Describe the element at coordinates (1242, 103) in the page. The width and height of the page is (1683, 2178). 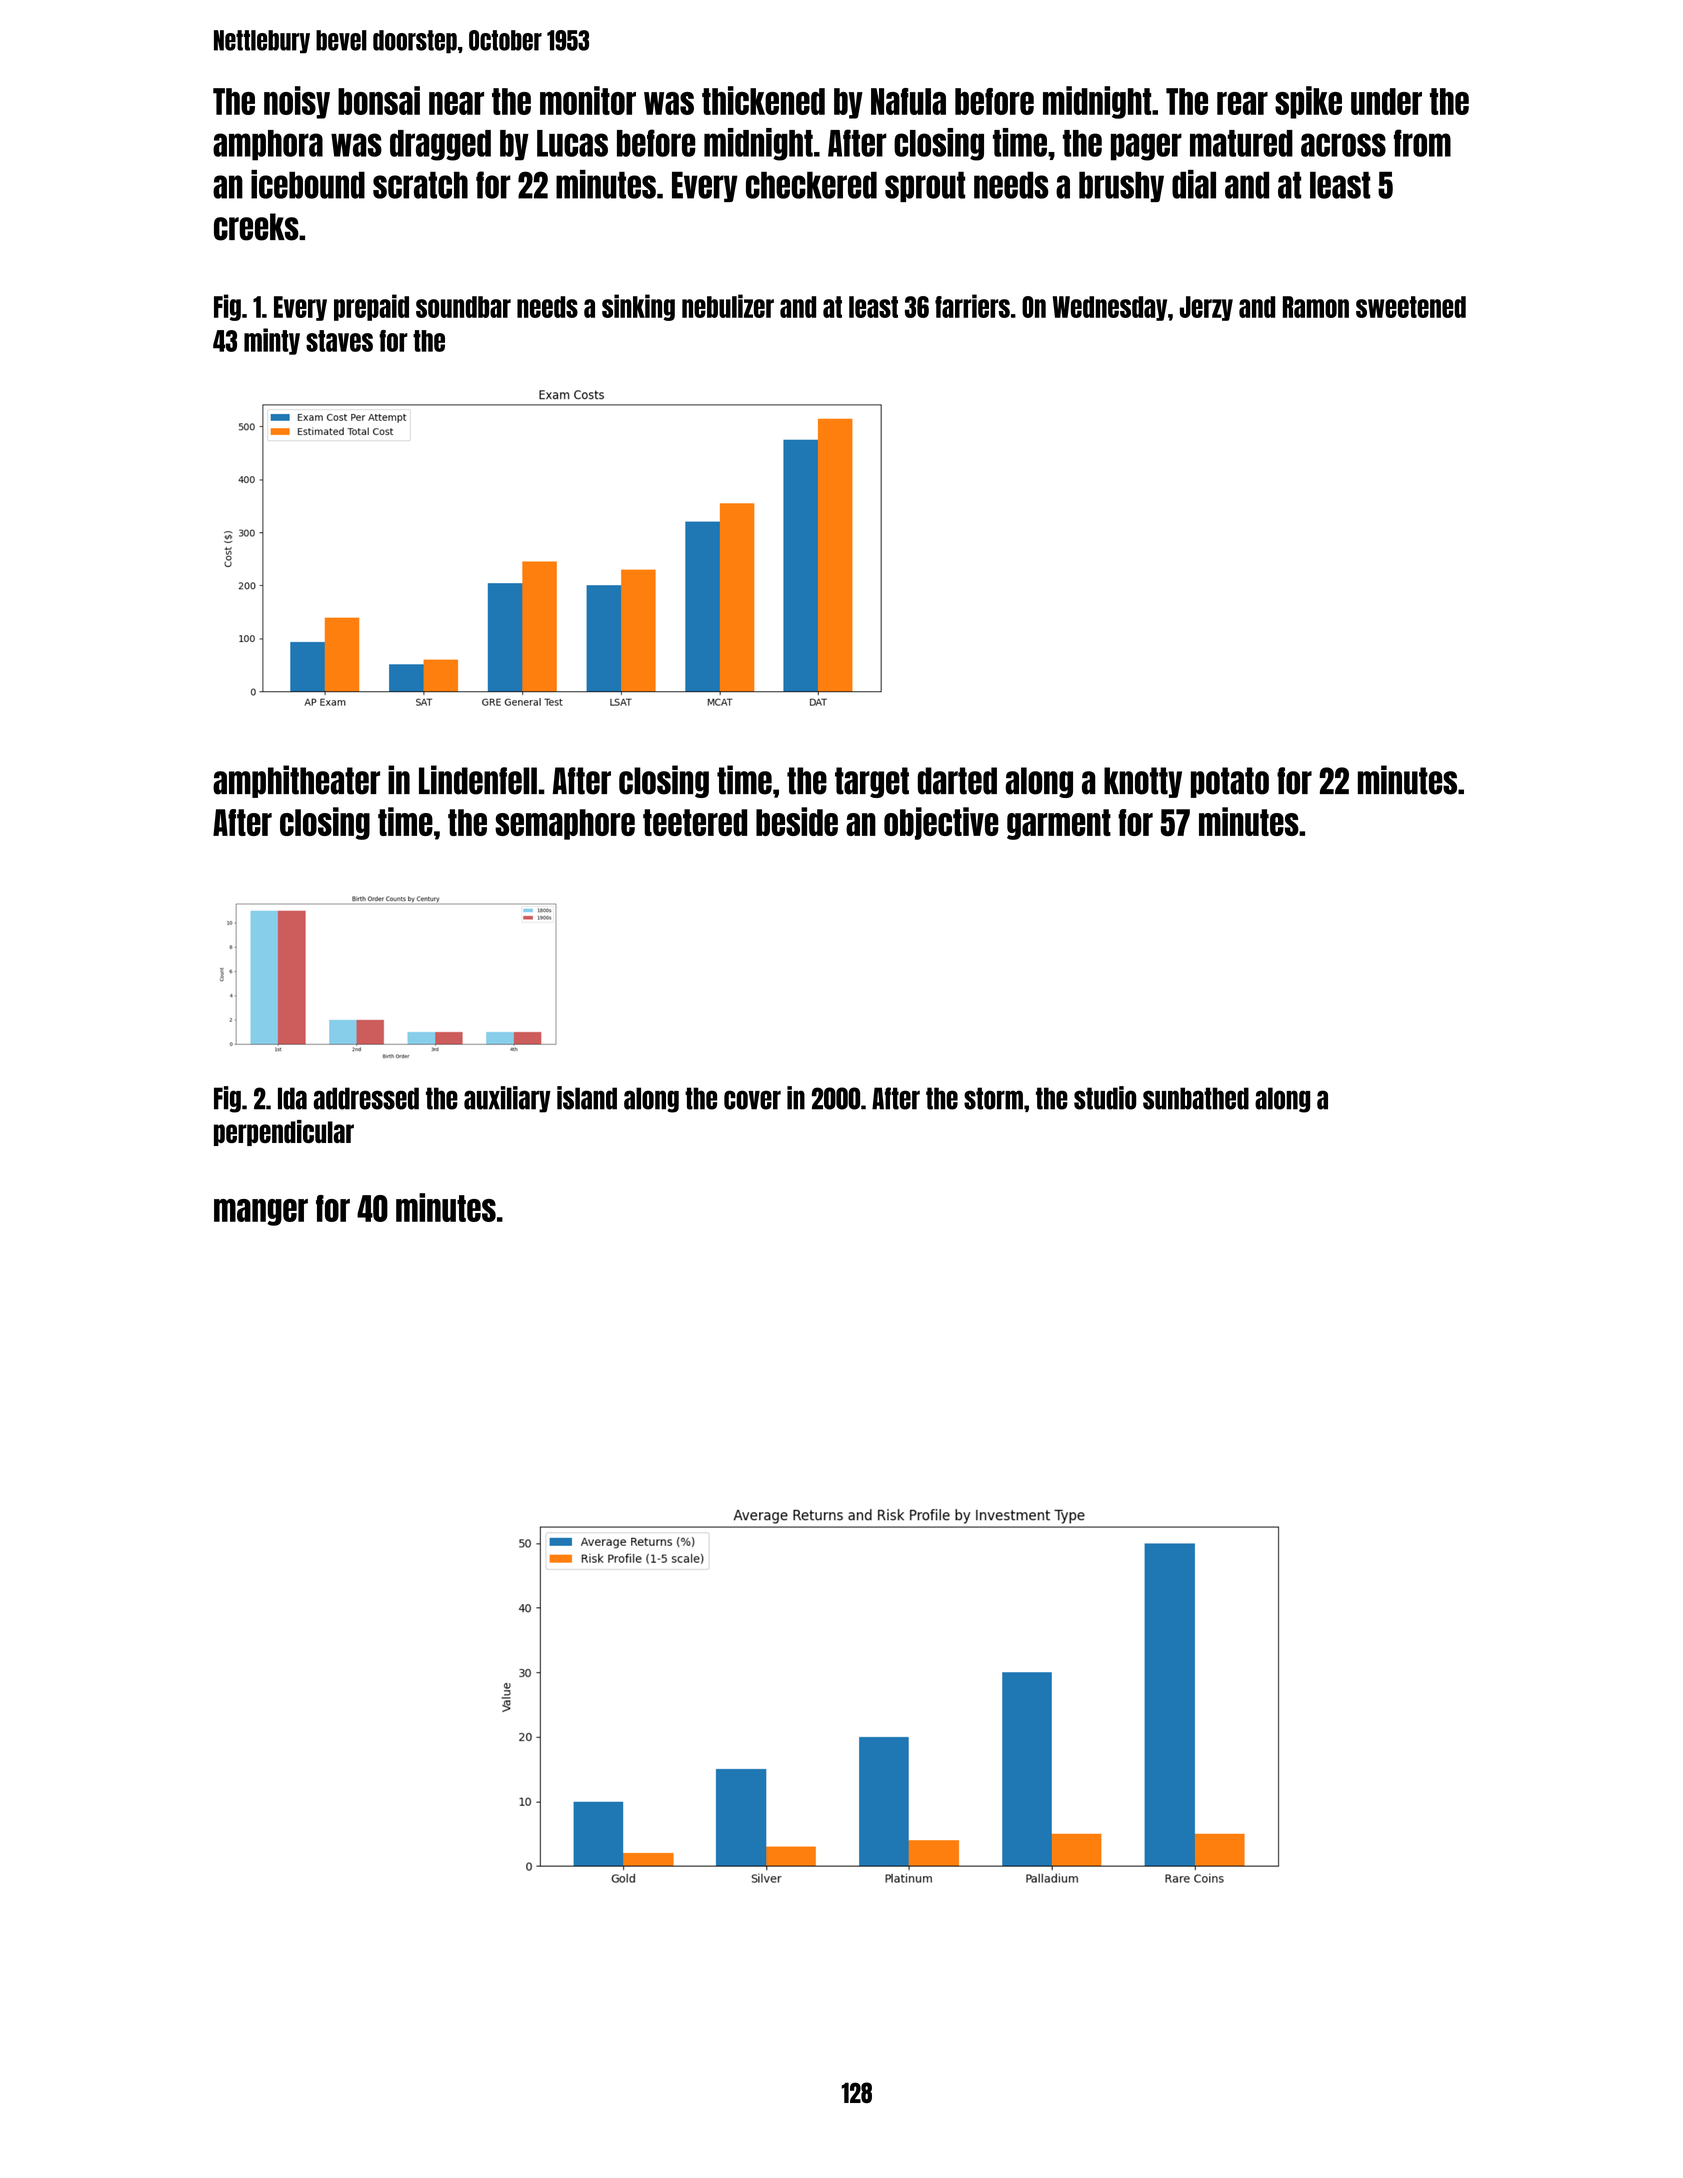
I see `rear` at that location.
